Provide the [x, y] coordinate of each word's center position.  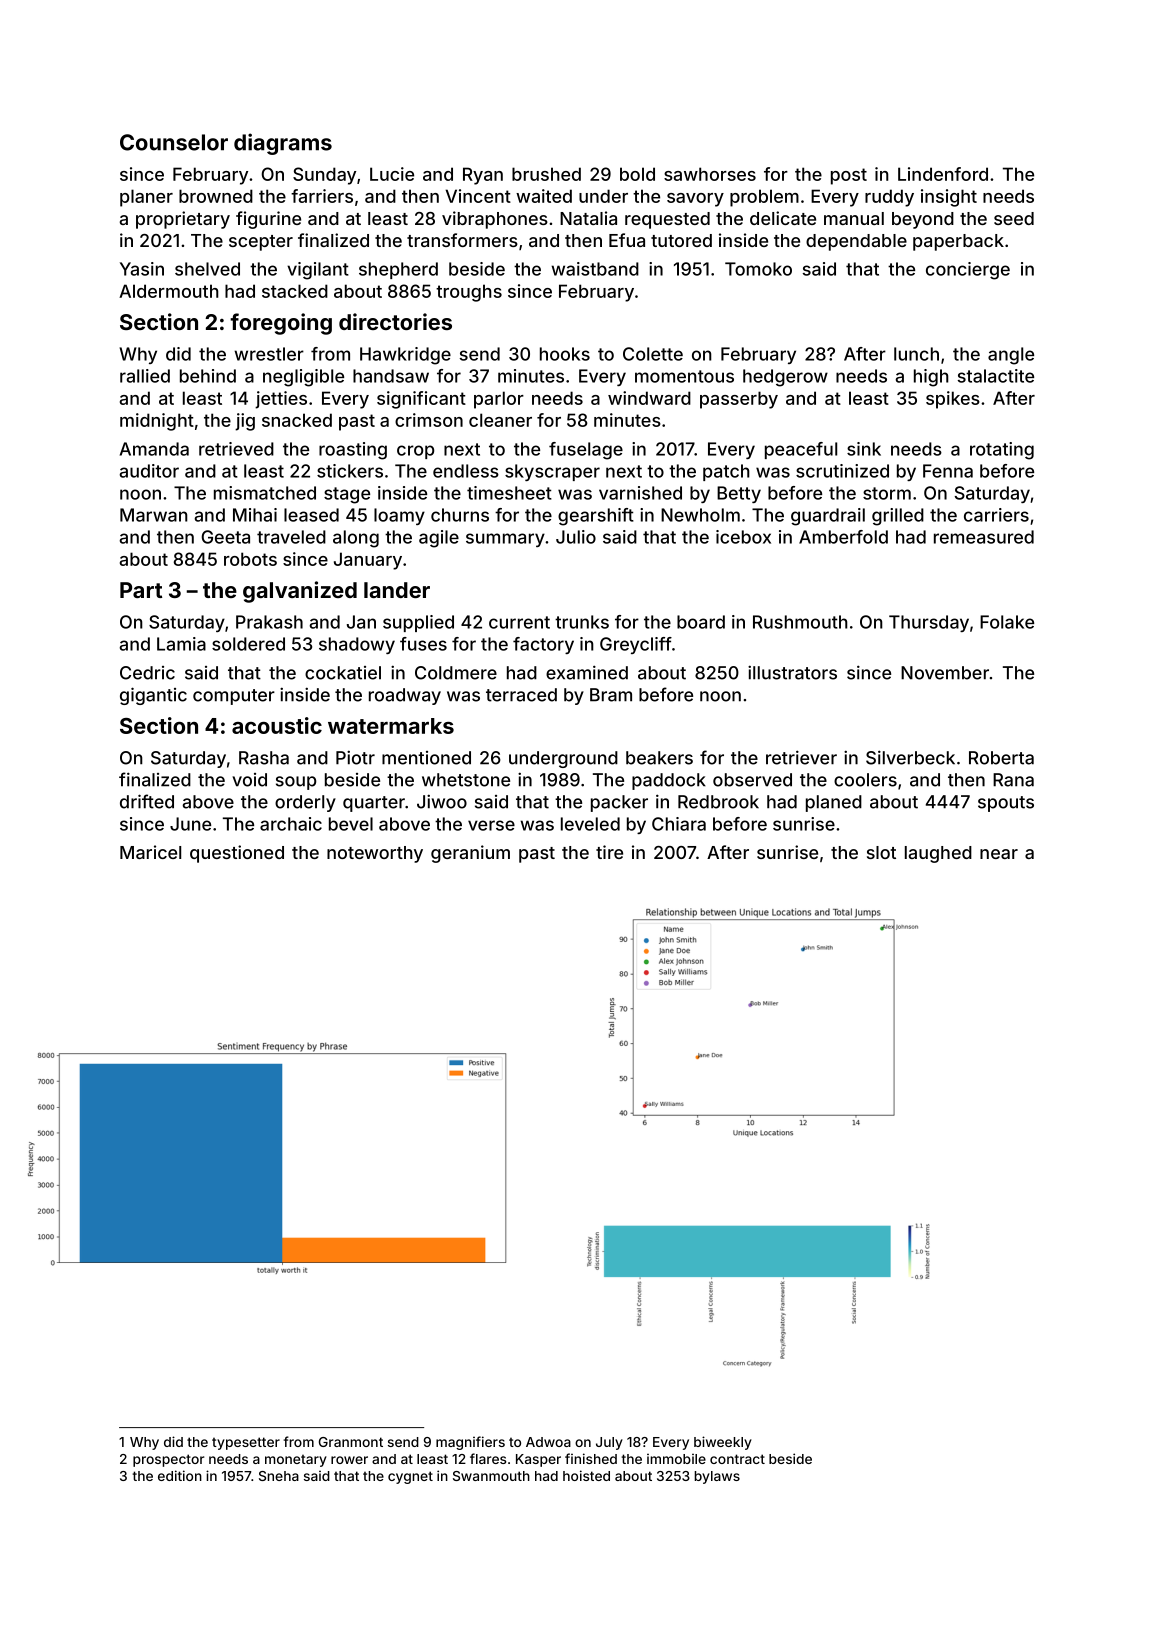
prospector [168, 1460]
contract [737, 1459]
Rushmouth [800, 622]
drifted [147, 801]
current [519, 622]
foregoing [281, 324]
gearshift [596, 517]
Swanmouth [491, 1476]
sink [864, 449]
